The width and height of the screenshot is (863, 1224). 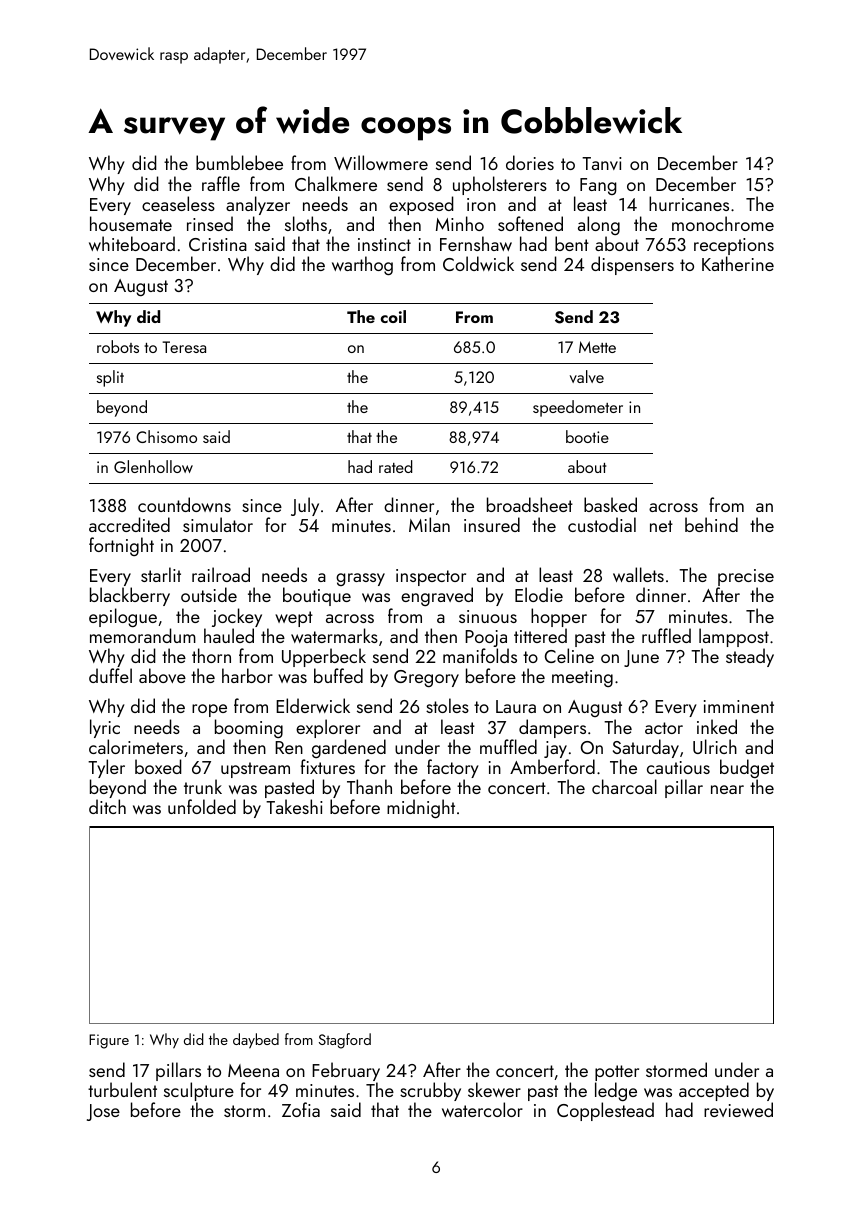 What do you see at coordinates (218, 524) in the screenshot?
I see `simulator` at bounding box center [218, 524].
